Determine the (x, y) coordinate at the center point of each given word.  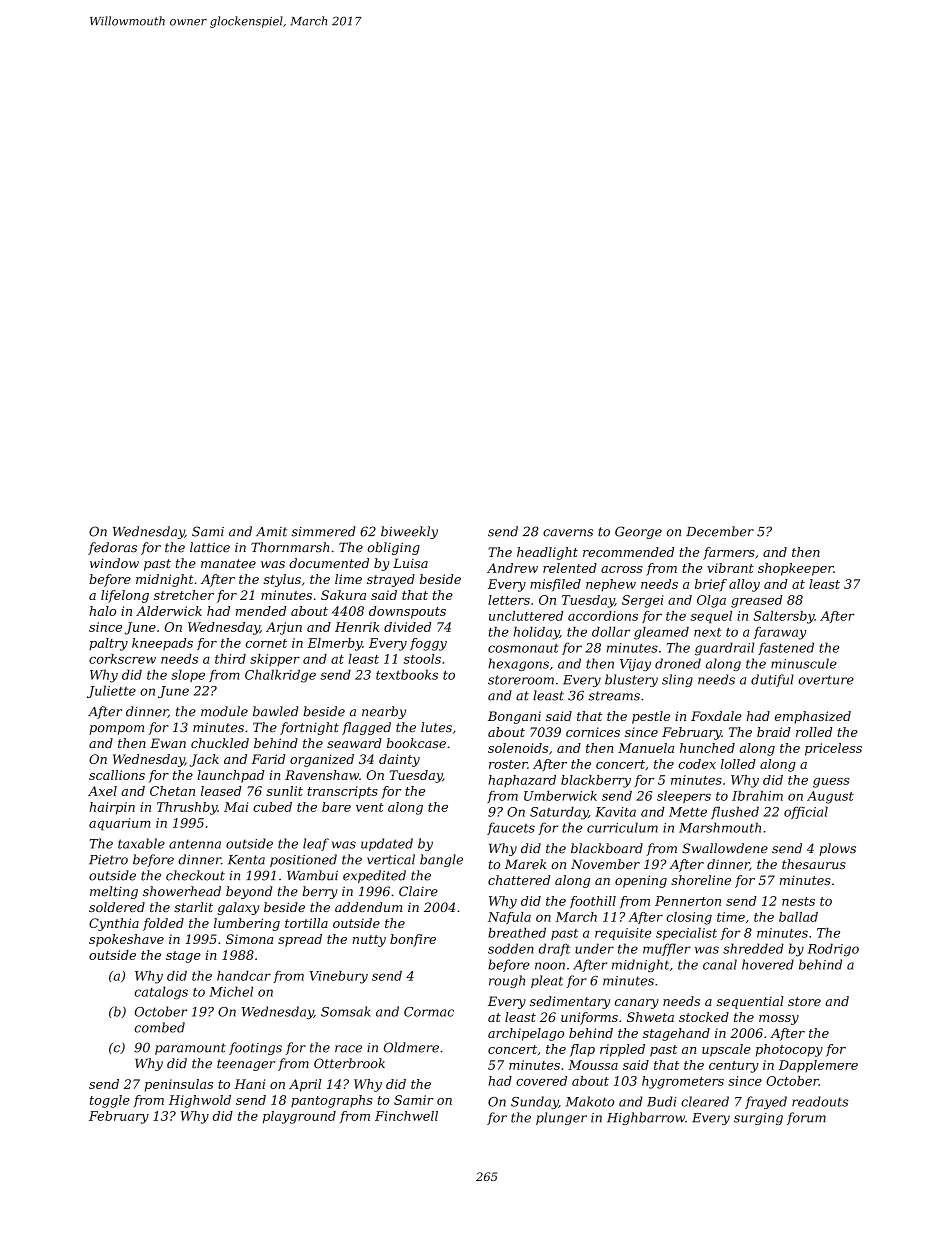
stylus (282, 580)
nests (798, 901)
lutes (436, 727)
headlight (547, 553)
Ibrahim (757, 796)
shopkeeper (796, 569)
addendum (368, 907)
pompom (116, 730)
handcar (244, 976)
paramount (190, 1049)
